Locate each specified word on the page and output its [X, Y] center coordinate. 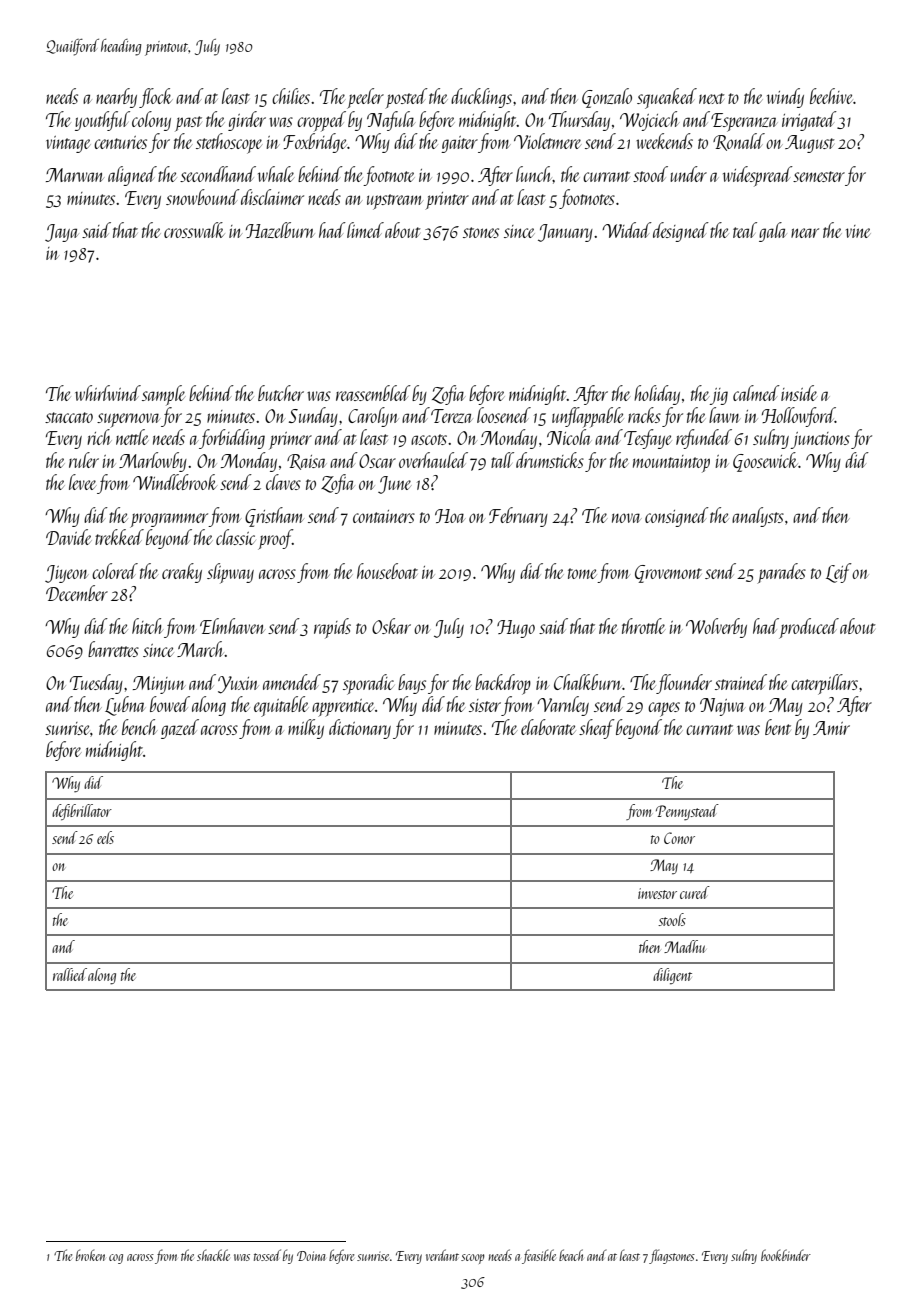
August [809, 144]
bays [412, 684]
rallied [70, 974]
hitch [147, 626]
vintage [68, 144]
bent [778, 727]
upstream [395, 202]
